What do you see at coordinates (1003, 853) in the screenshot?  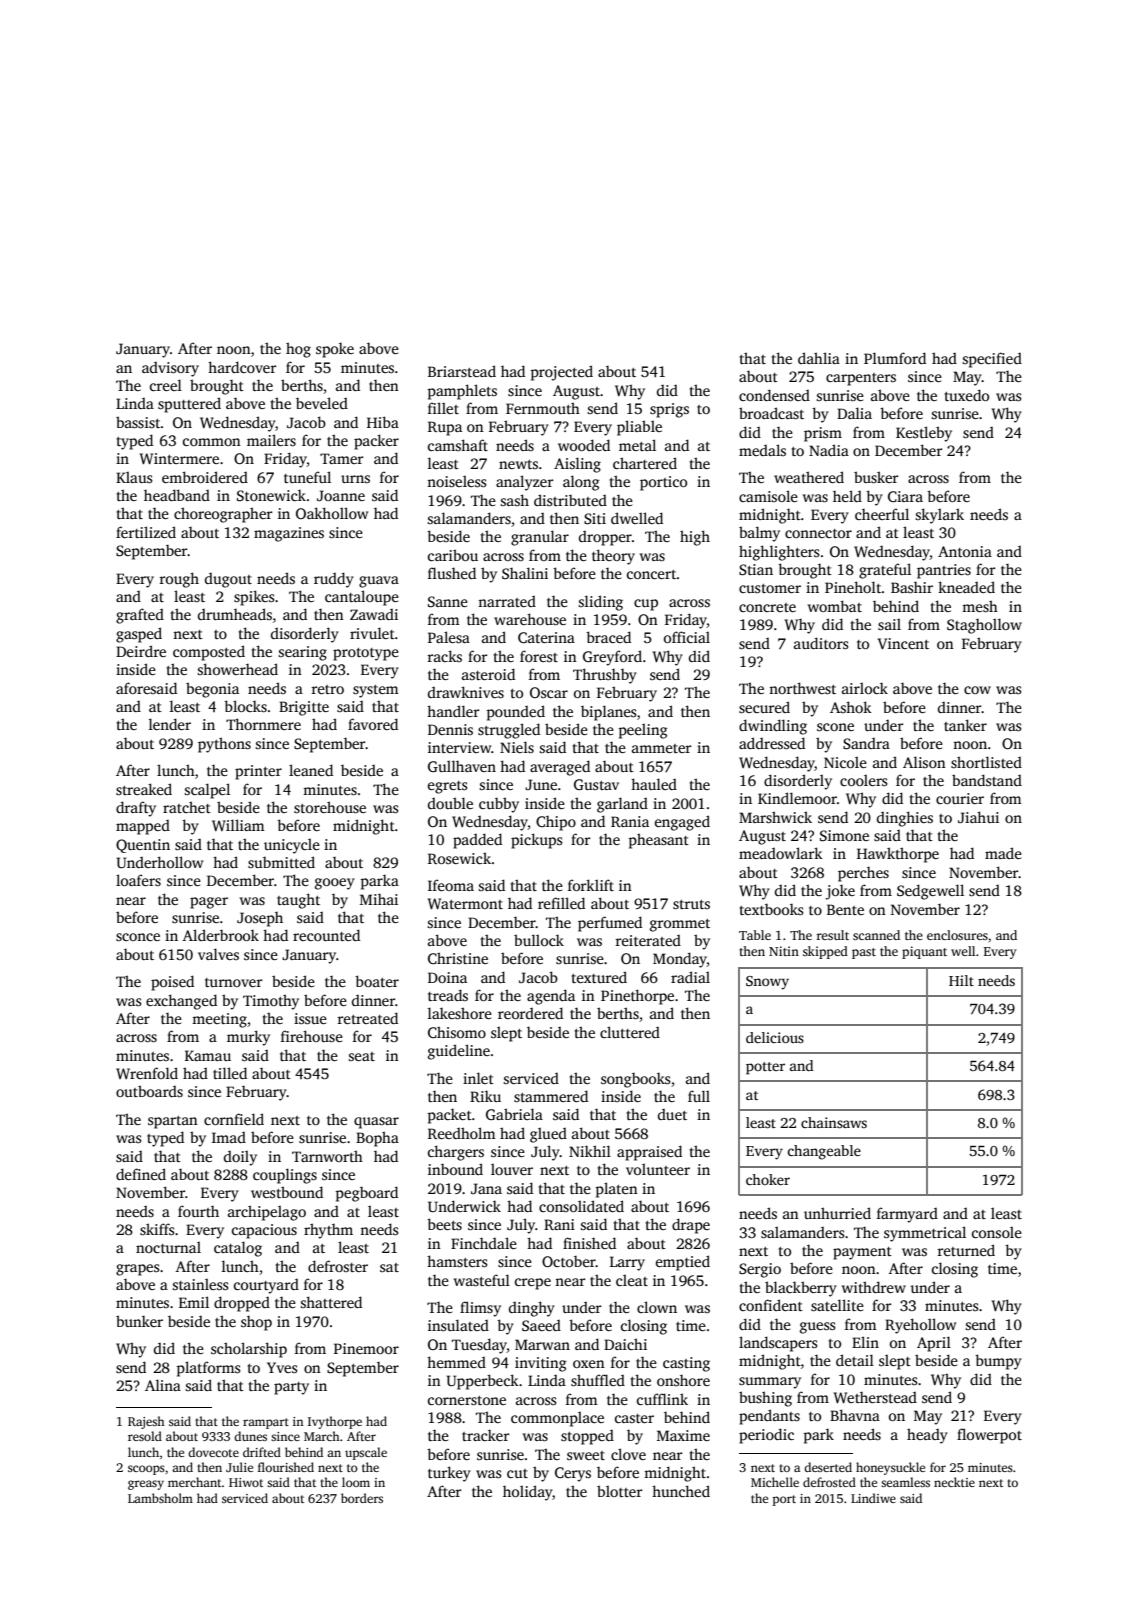 I see `made` at bounding box center [1003, 853].
